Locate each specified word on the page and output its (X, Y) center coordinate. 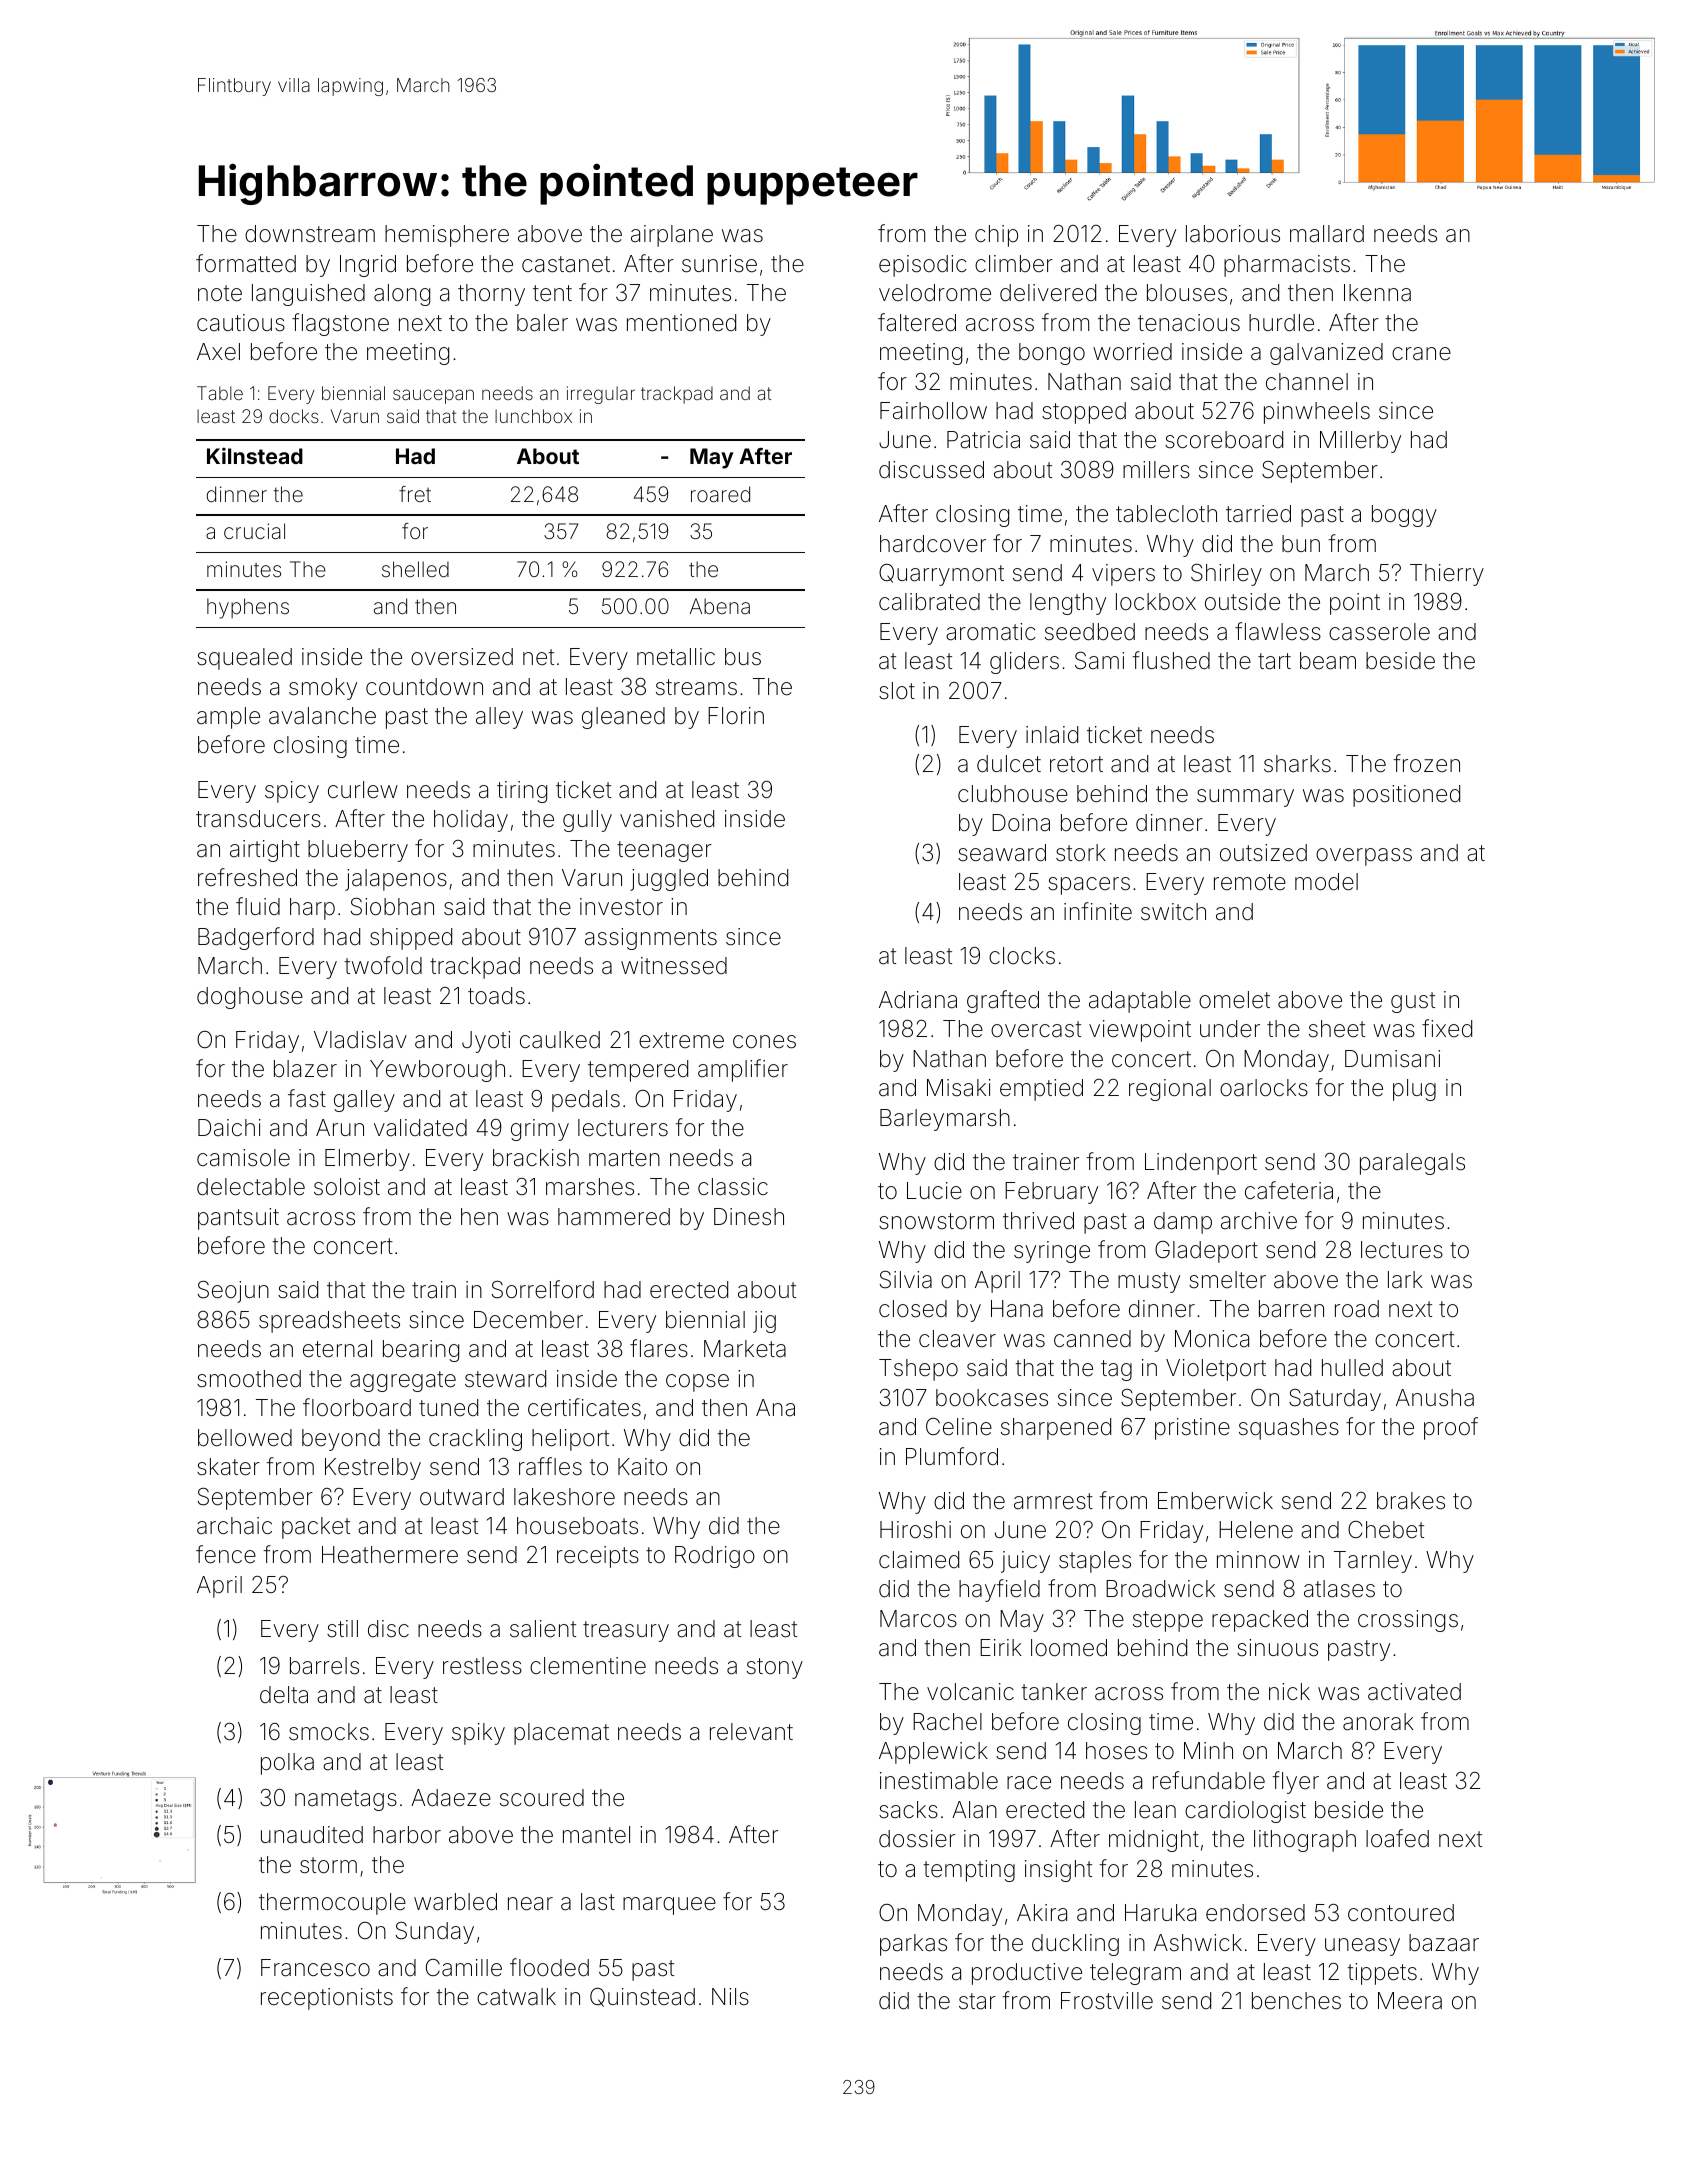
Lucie (934, 1191)
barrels (324, 1666)
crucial (254, 531)
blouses (1187, 293)
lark (1405, 1280)
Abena (720, 606)
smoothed (249, 1379)
